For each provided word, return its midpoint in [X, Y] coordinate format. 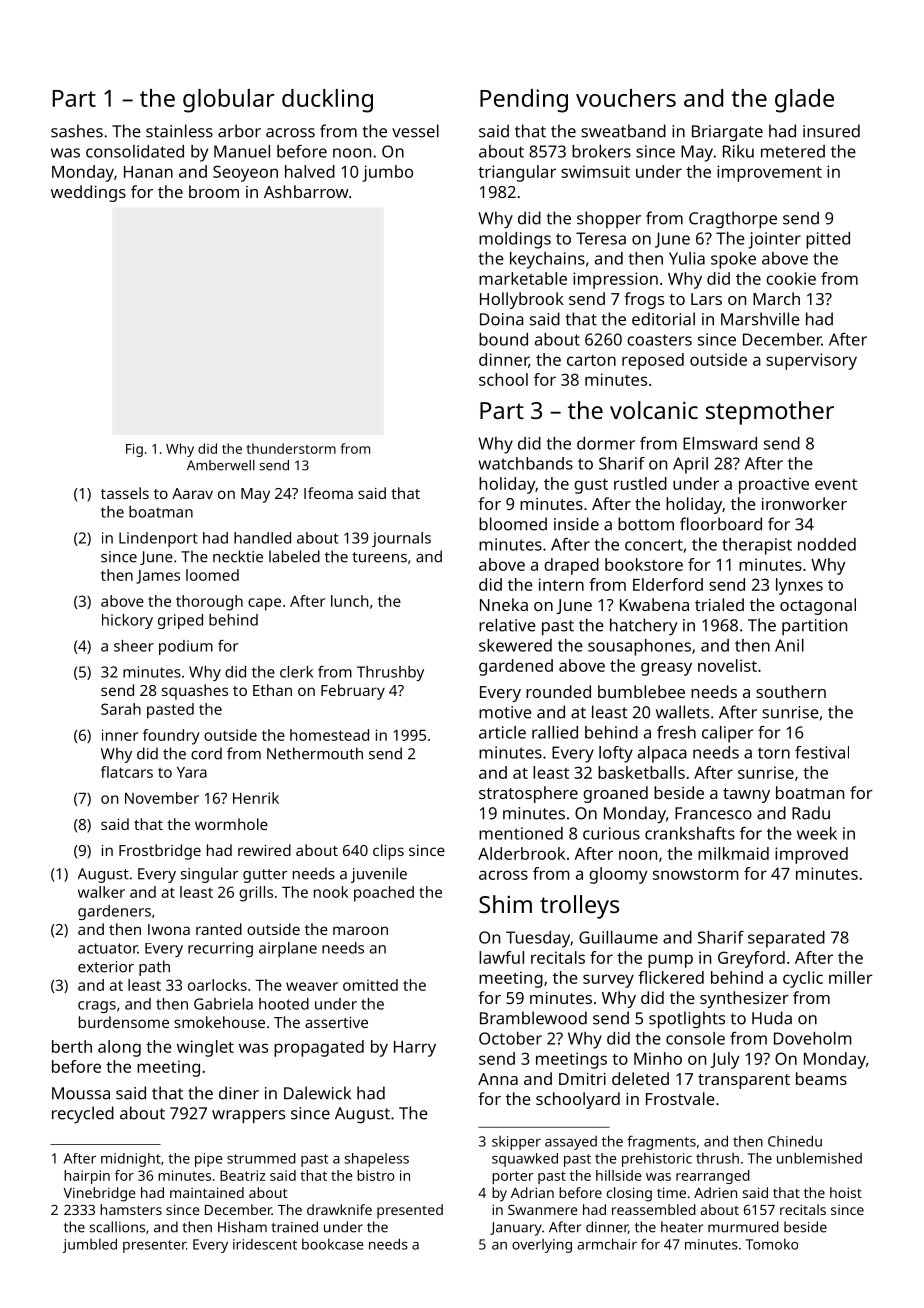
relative [507, 625]
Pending [524, 101]
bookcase [333, 1244]
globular [229, 101]
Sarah [121, 709]
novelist [727, 665]
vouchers [626, 98]
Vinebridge [99, 1194]
